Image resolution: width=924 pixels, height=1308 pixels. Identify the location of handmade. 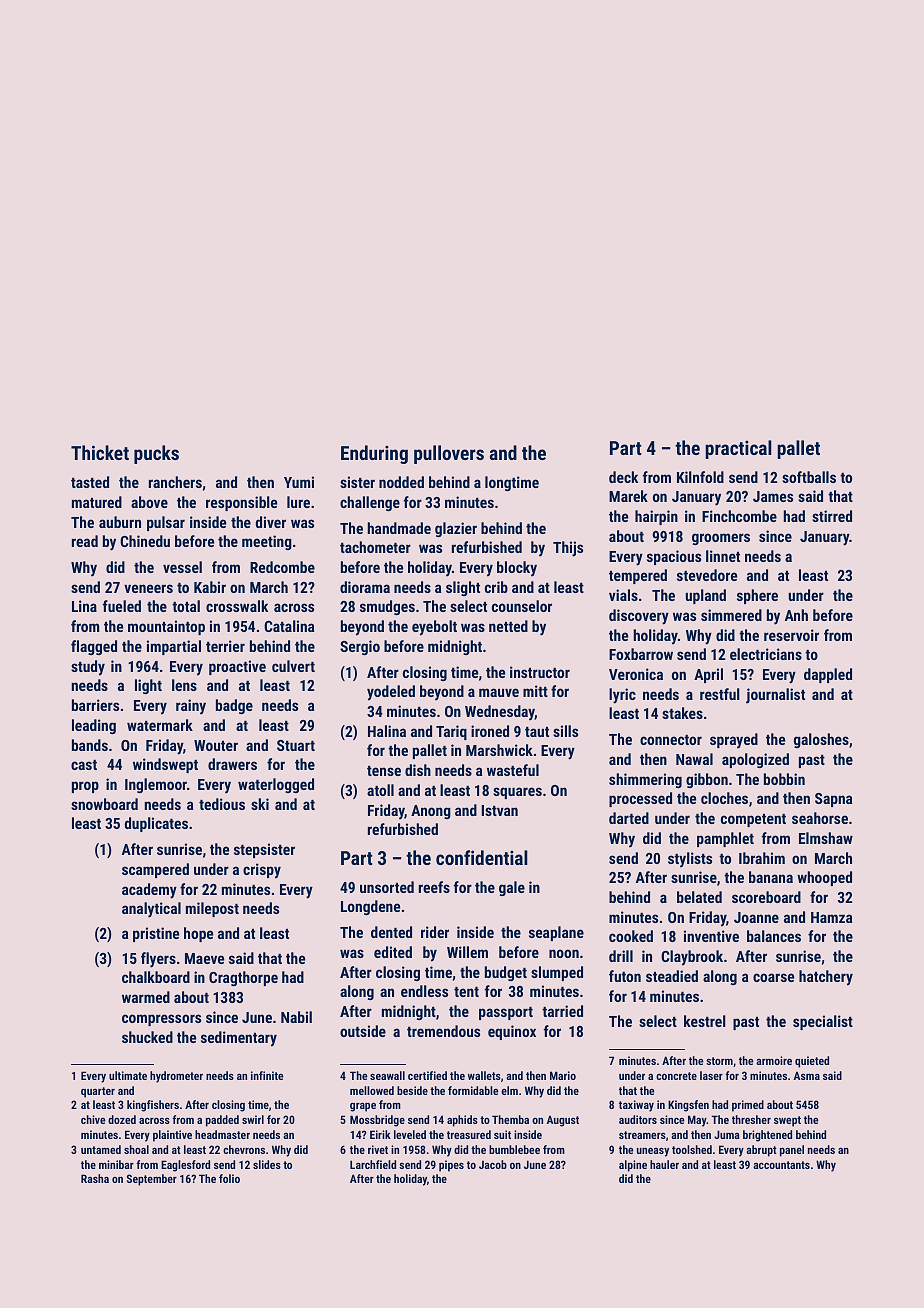
(399, 528).
